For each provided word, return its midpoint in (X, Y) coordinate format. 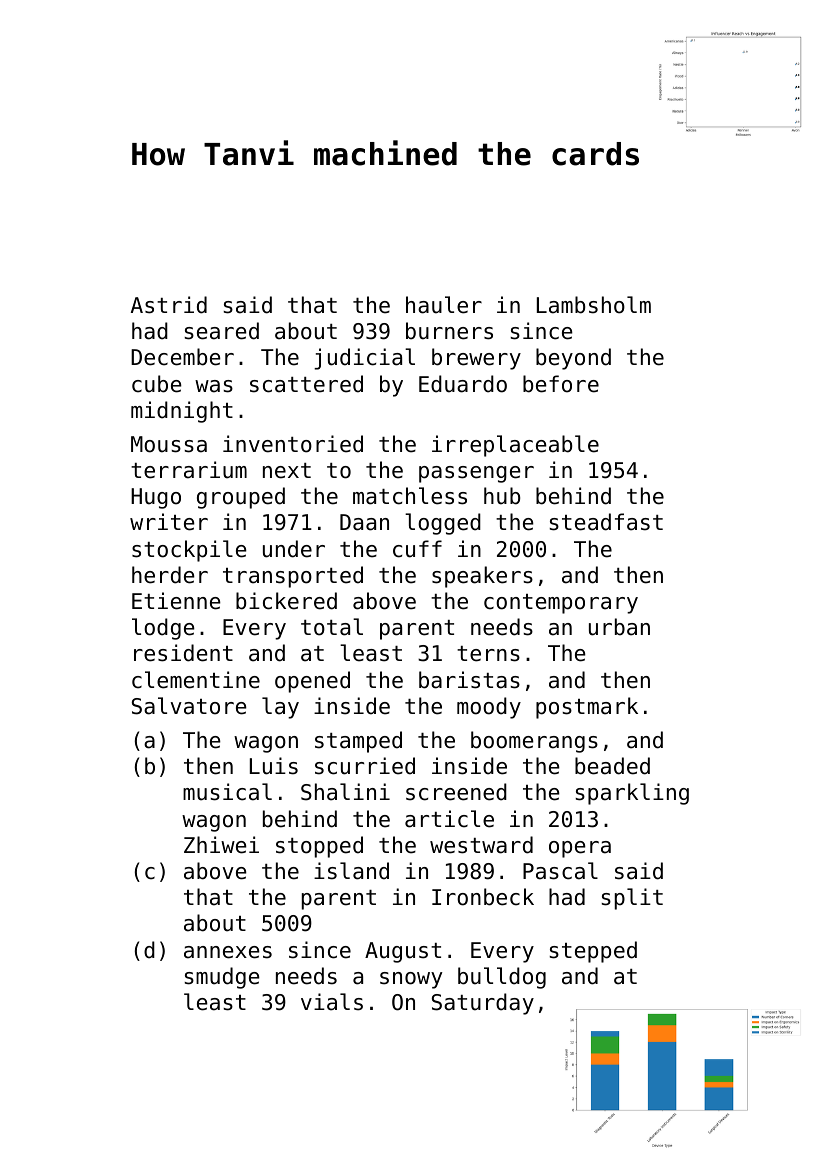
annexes (228, 952)
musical (227, 792)
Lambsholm (594, 305)
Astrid (169, 305)
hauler (444, 305)
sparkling (632, 794)
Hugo (156, 498)
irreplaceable (515, 446)
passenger (476, 474)
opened (312, 682)
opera (580, 849)
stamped (358, 742)
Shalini (345, 792)
